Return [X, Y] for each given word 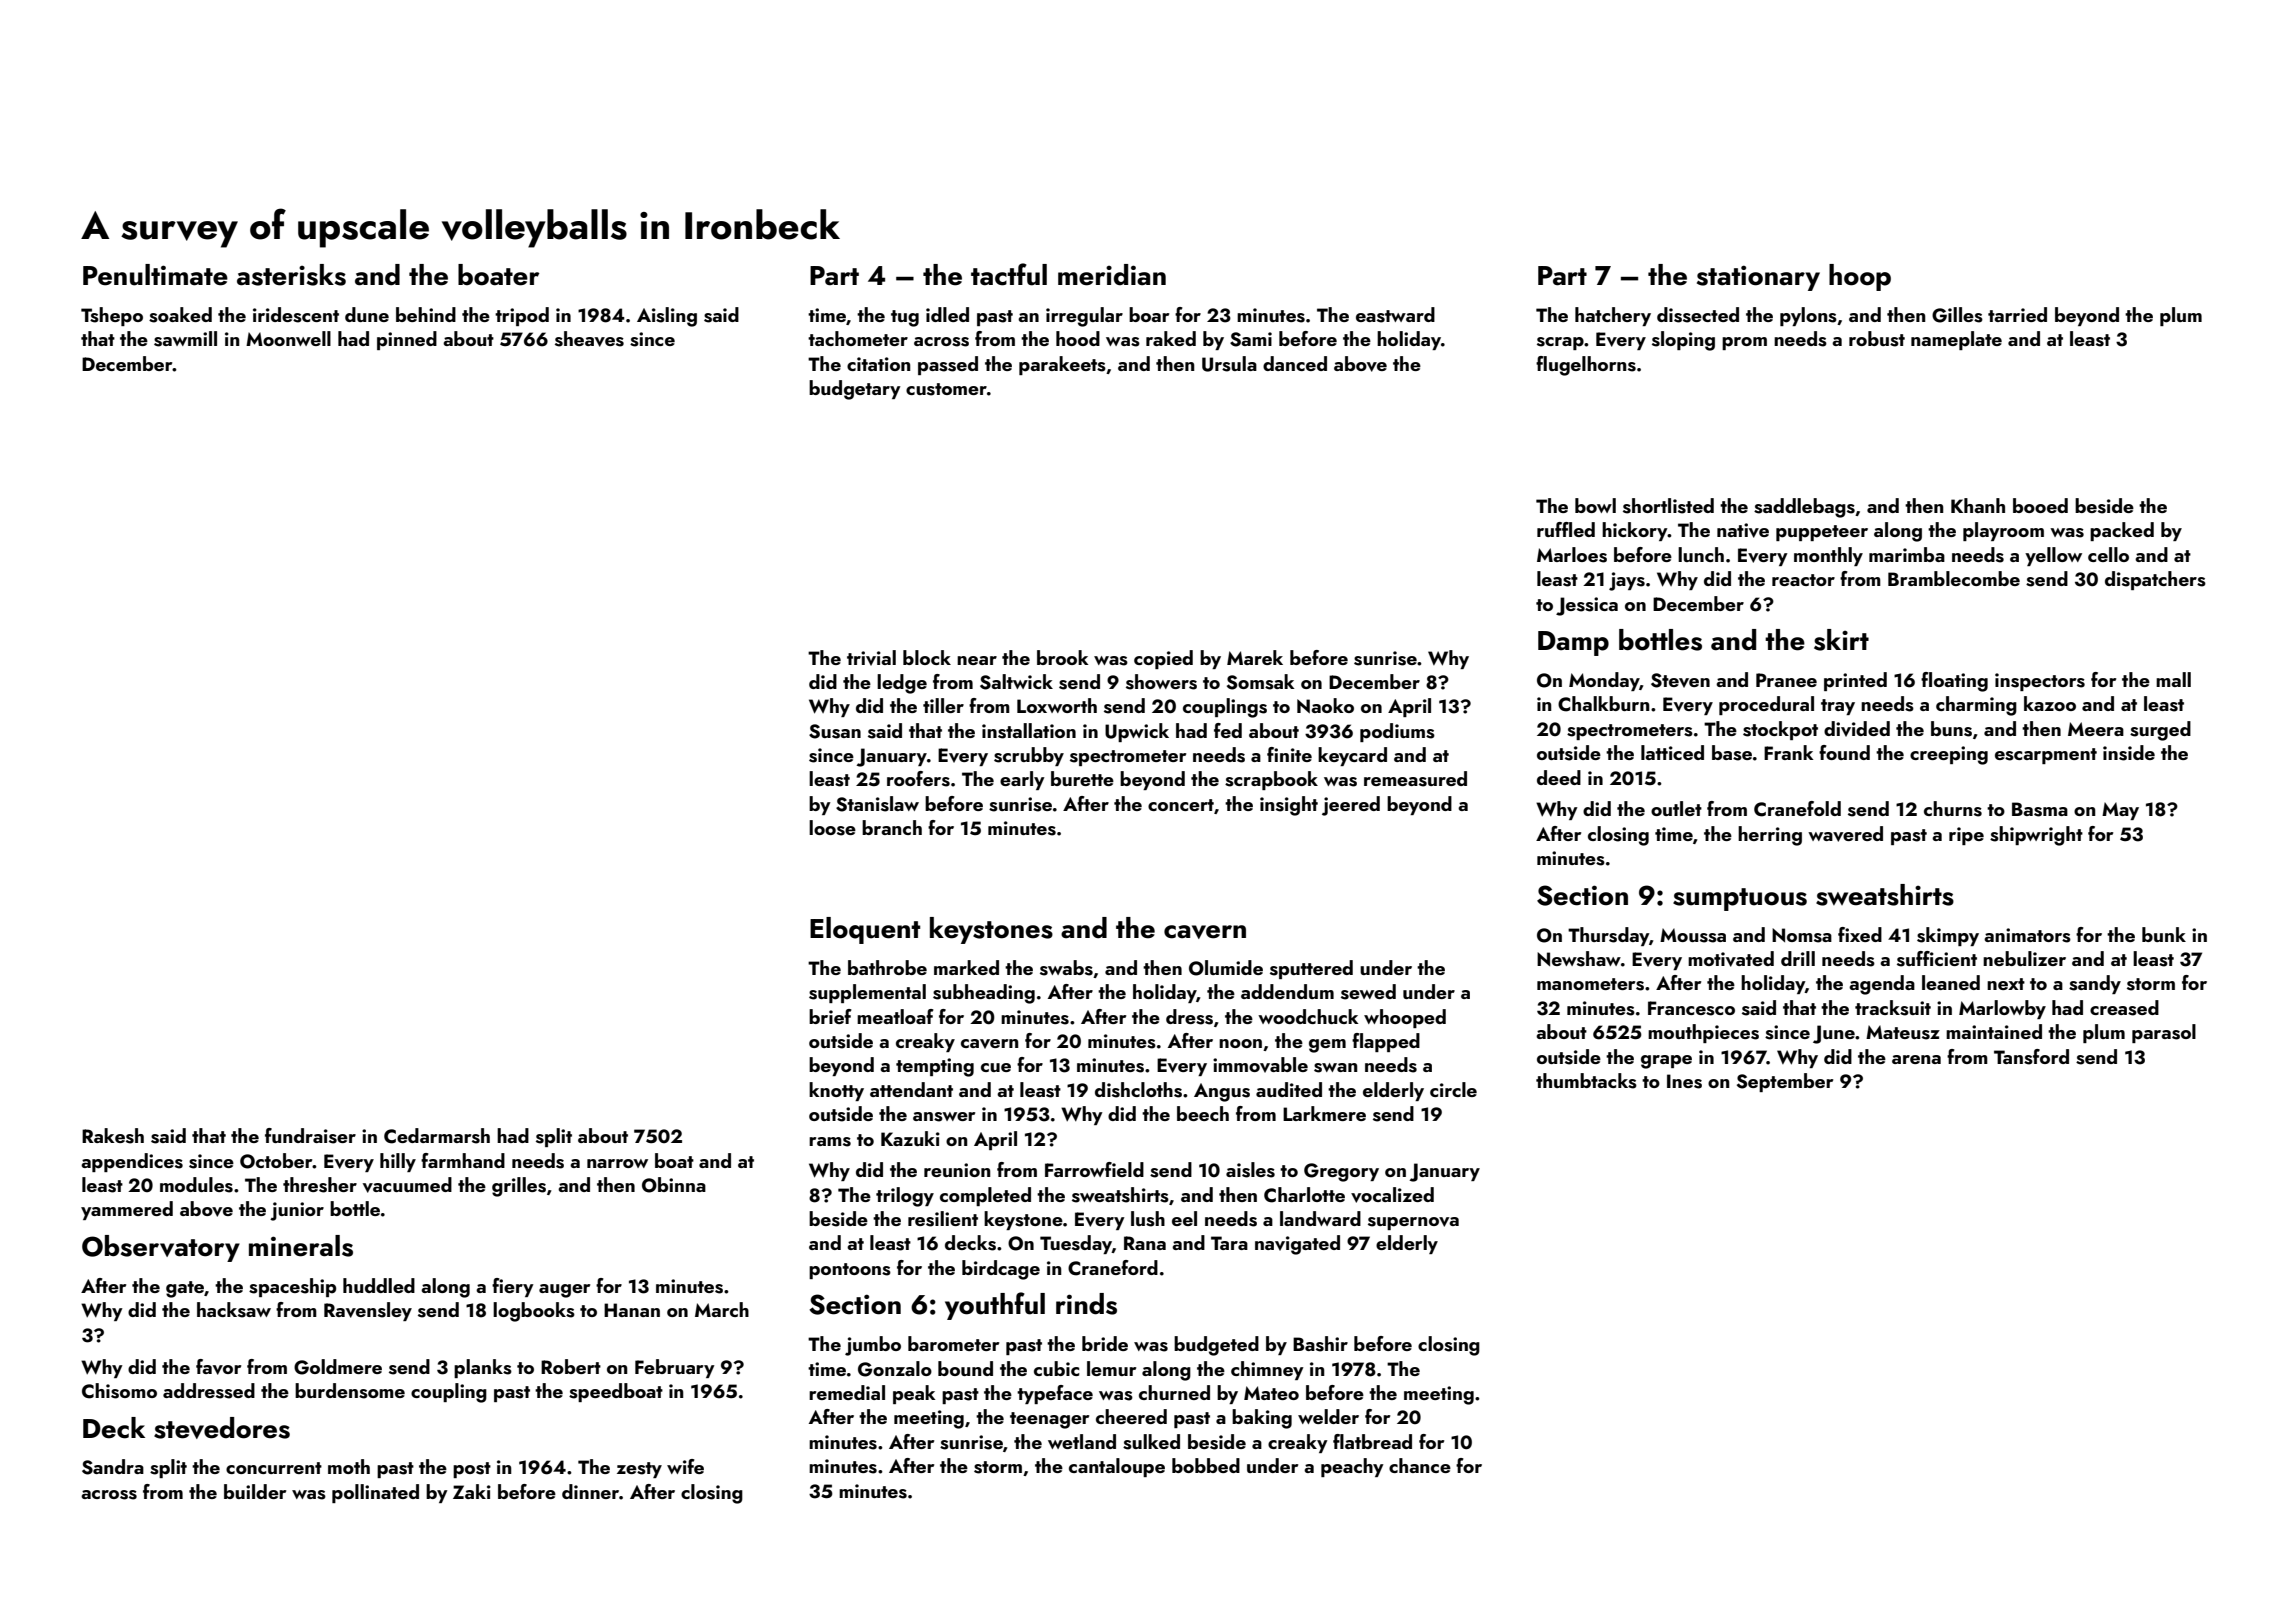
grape [1666, 1062]
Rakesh [113, 1136]
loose [832, 828]
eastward [1395, 315]
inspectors [2040, 682]
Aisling [667, 317]
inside [2129, 753]
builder [255, 1491]
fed [1228, 730]
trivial [871, 658]
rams [830, 1142]
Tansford [2031, 1057]
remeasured [1415, 779]
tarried [2017, 314]
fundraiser [310, 1136]
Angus [1222, 1092]
